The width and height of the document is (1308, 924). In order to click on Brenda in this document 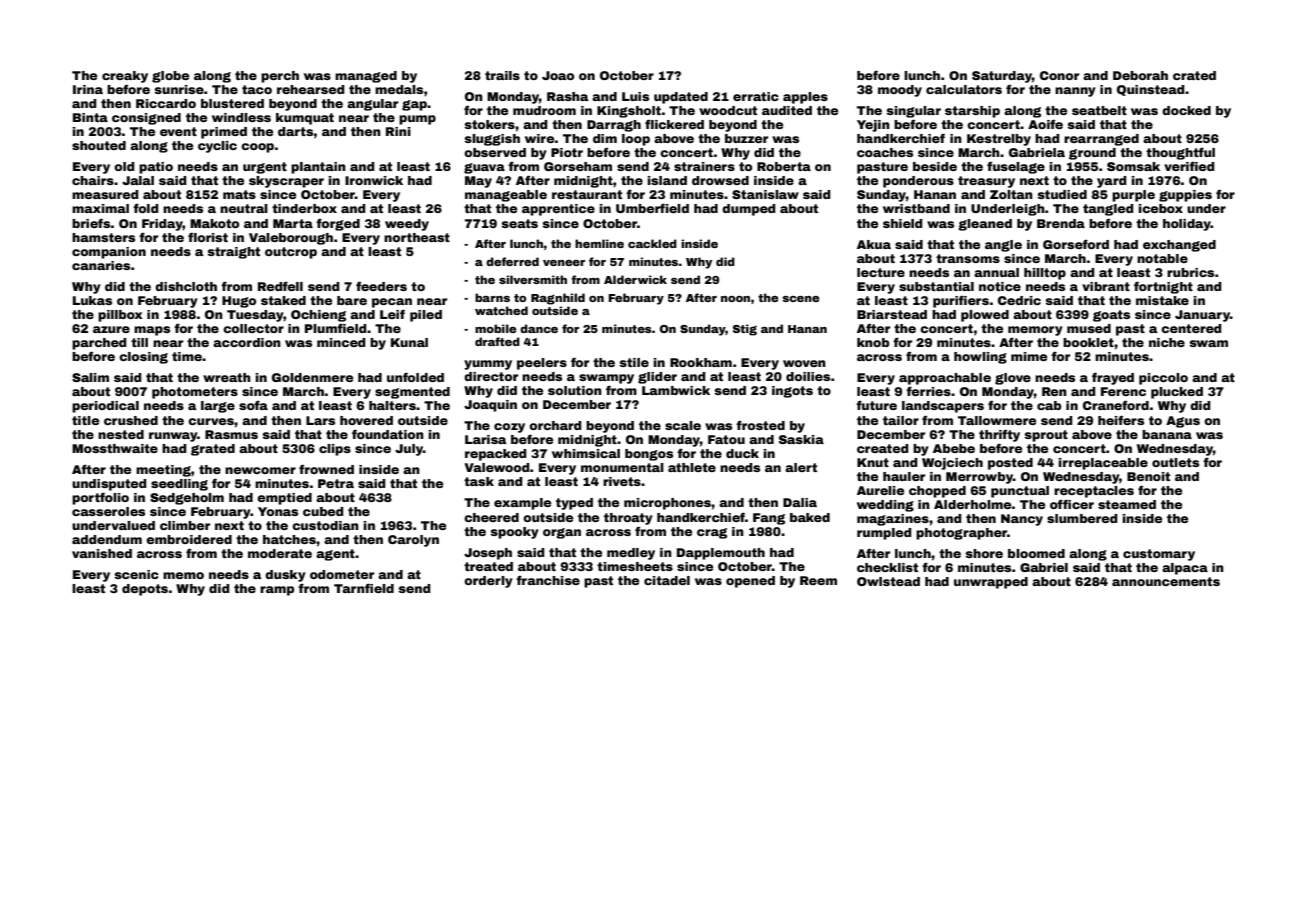, I will do `click(1061, 223)`.
